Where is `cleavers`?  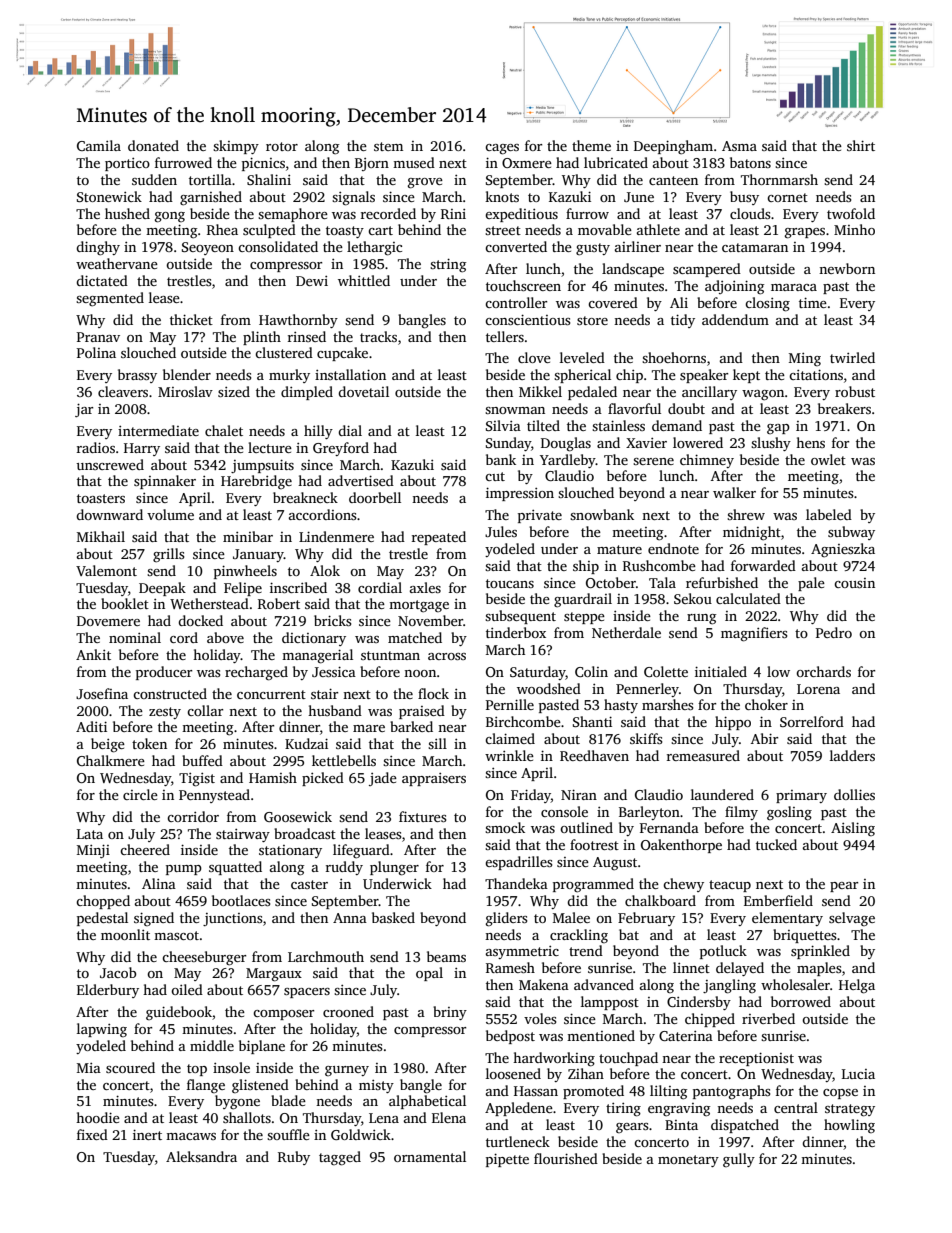 cleavers is located at coordinates (123, 391).
